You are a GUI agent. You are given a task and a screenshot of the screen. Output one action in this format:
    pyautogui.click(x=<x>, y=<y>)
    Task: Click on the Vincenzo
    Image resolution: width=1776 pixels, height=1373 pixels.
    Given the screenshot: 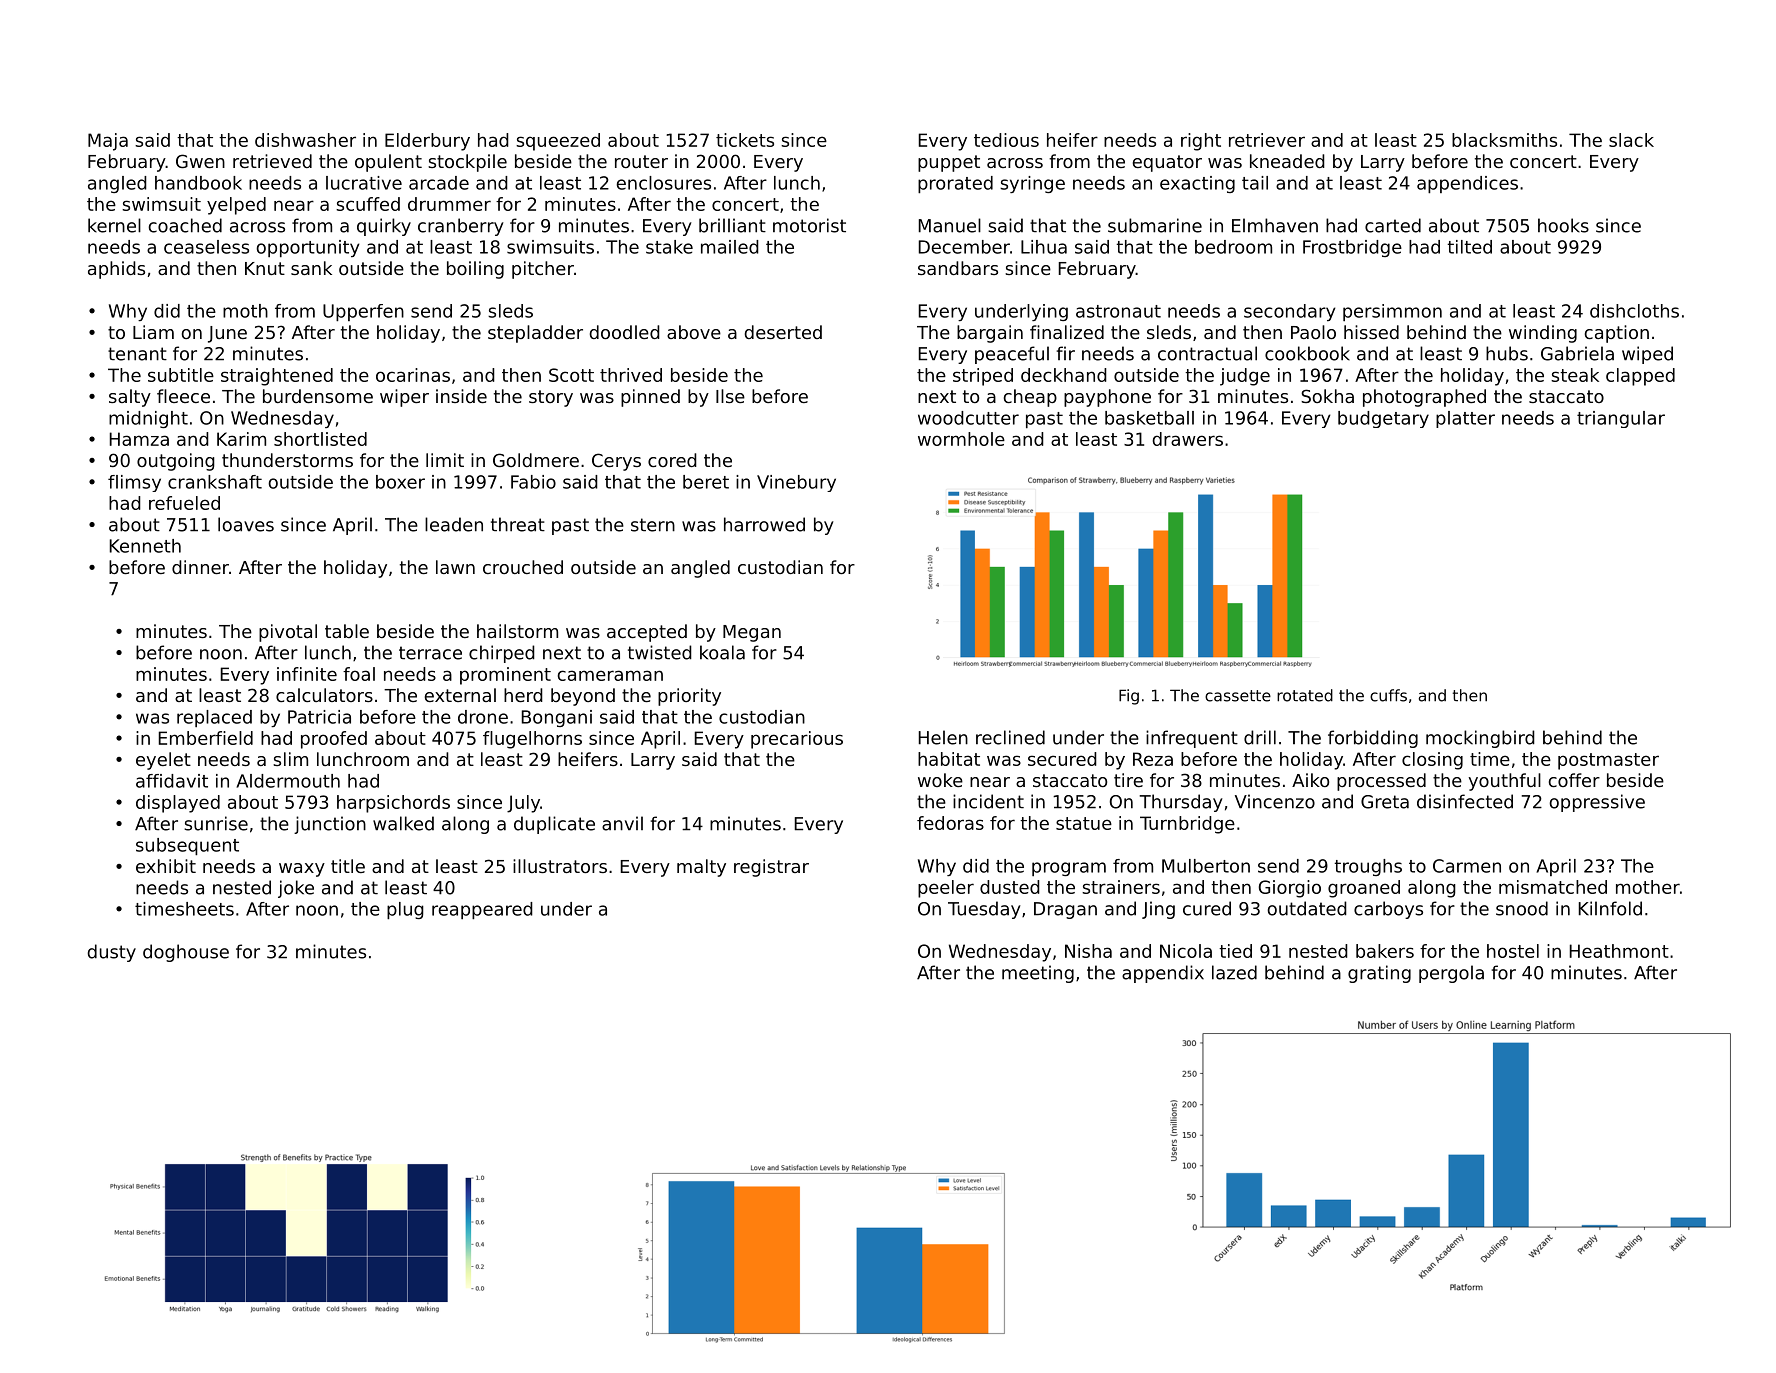 What is the action you would take?
    pyautogui.click(x=1275, y=801)
